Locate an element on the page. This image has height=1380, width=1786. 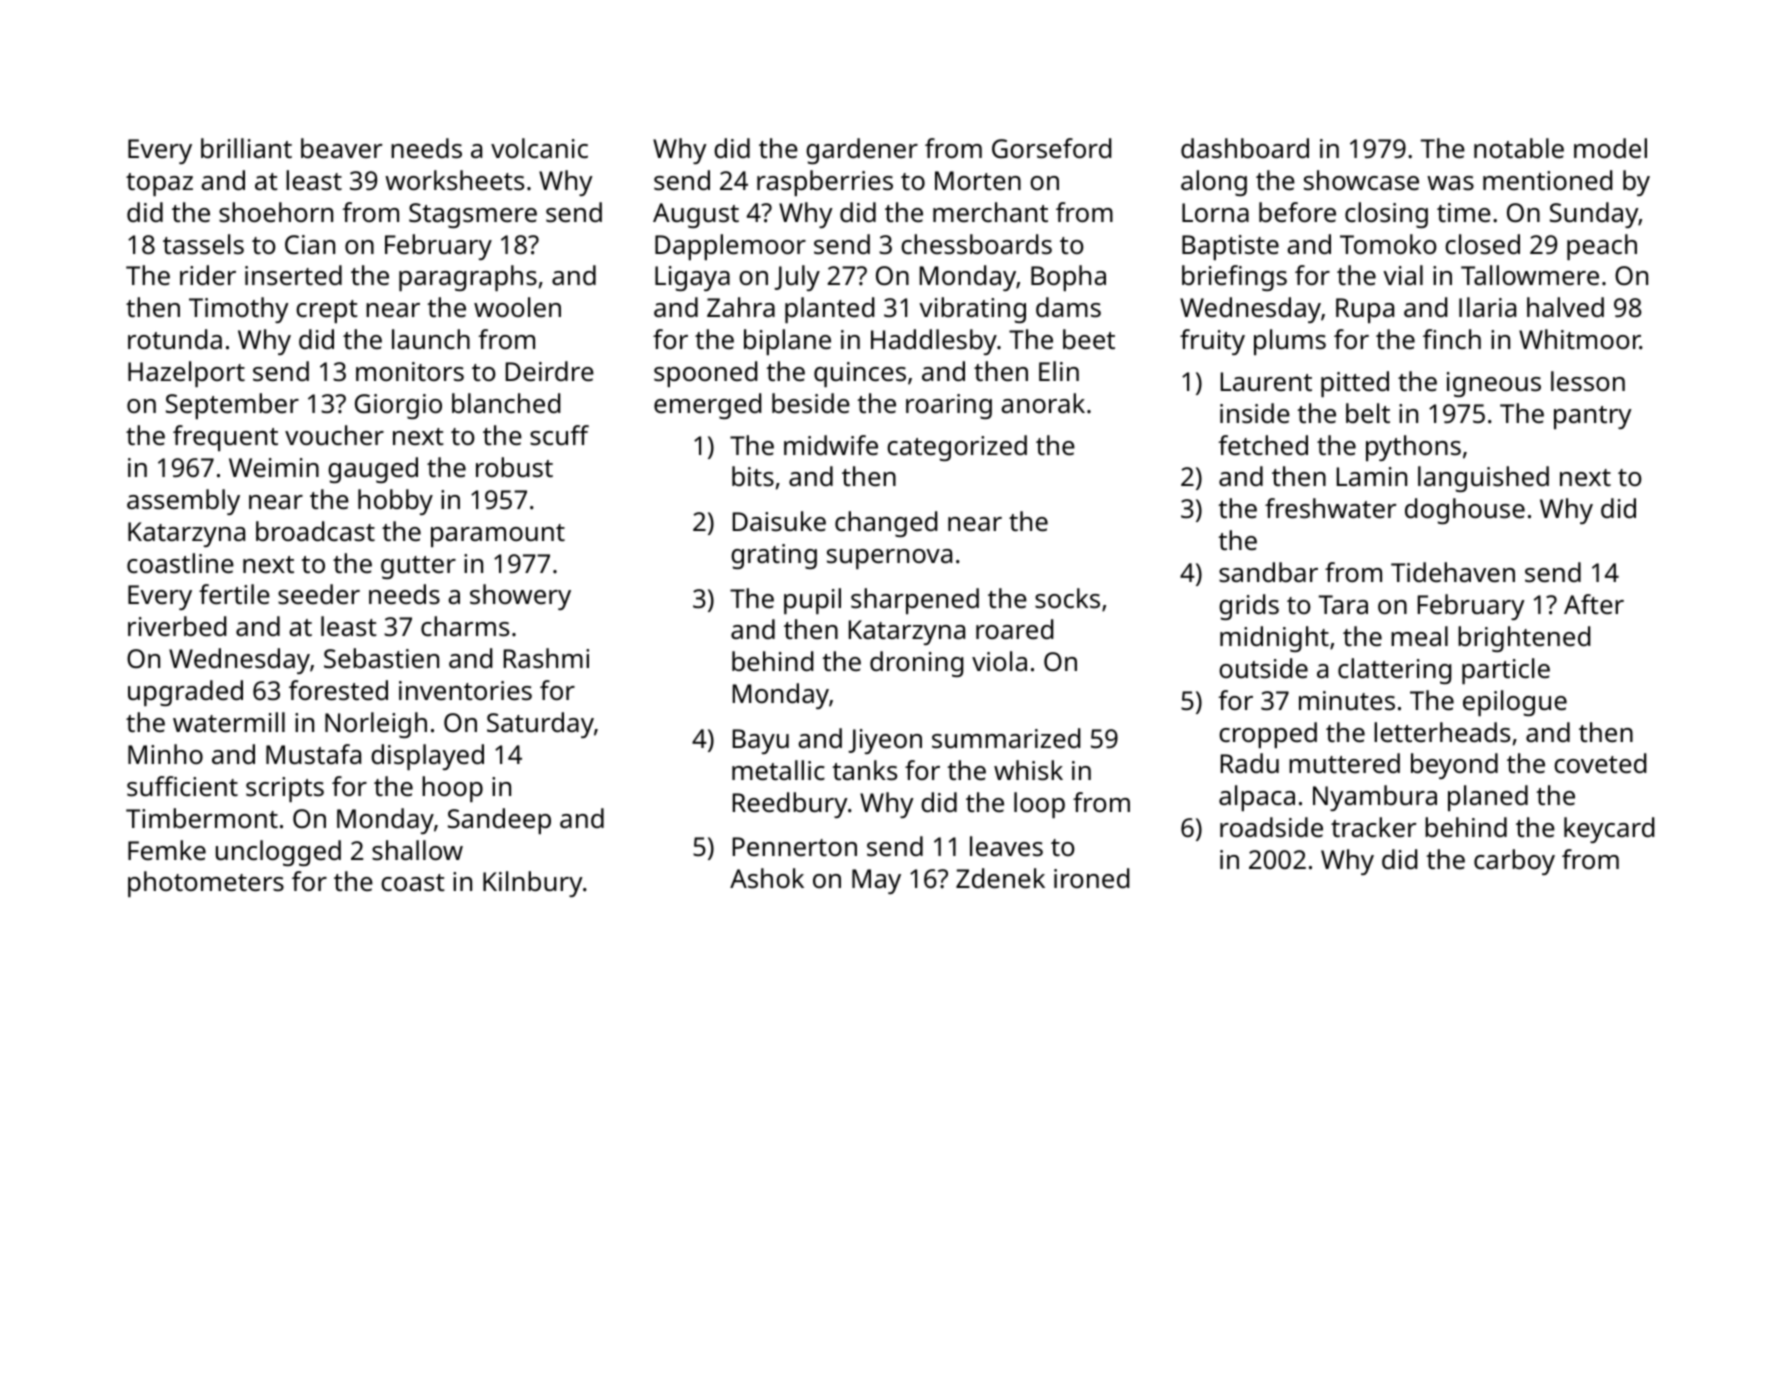
voucher is located at coordinates (334, 435).
